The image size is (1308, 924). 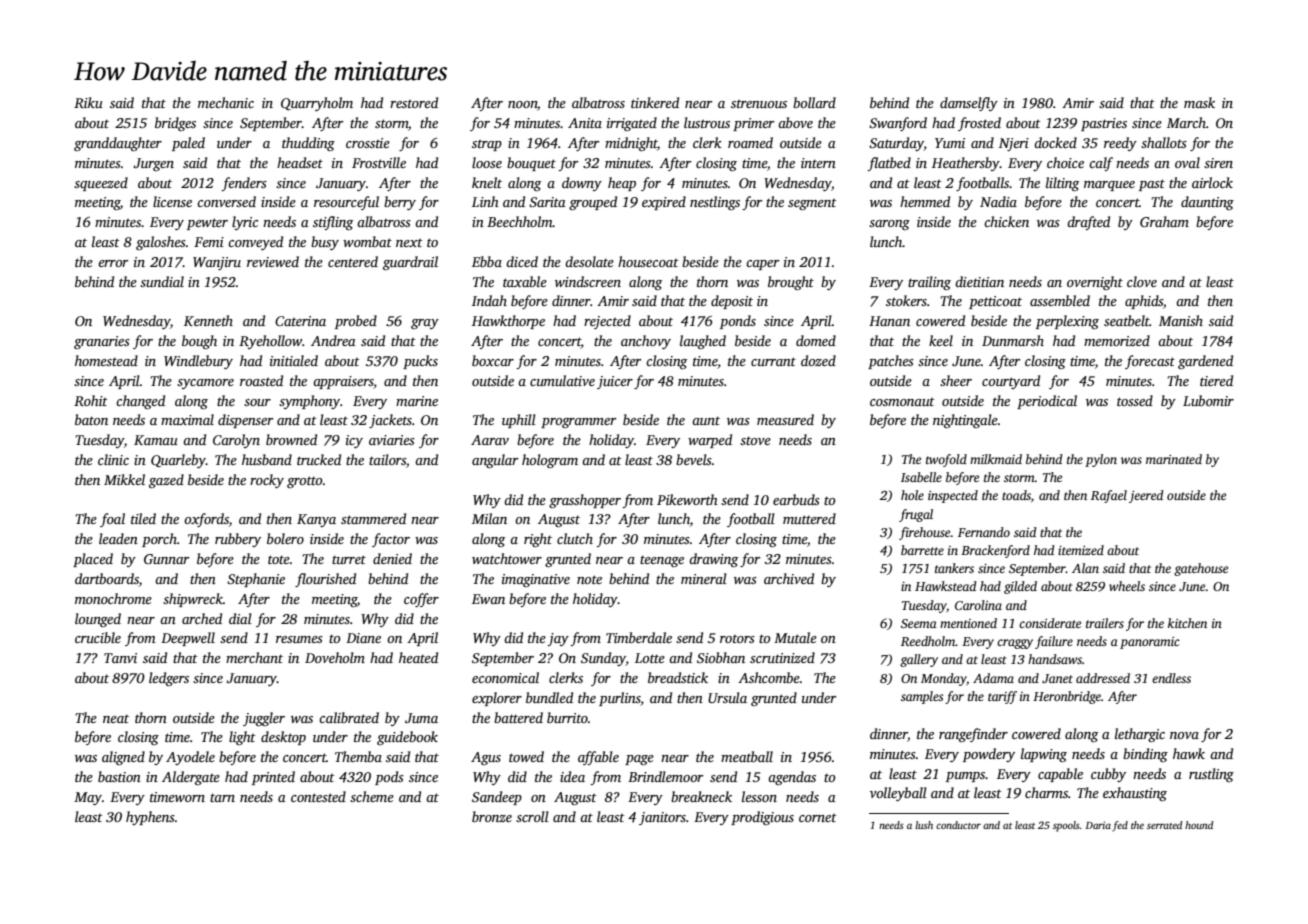 I want to click on grotto, so click(x=304, y=482).
